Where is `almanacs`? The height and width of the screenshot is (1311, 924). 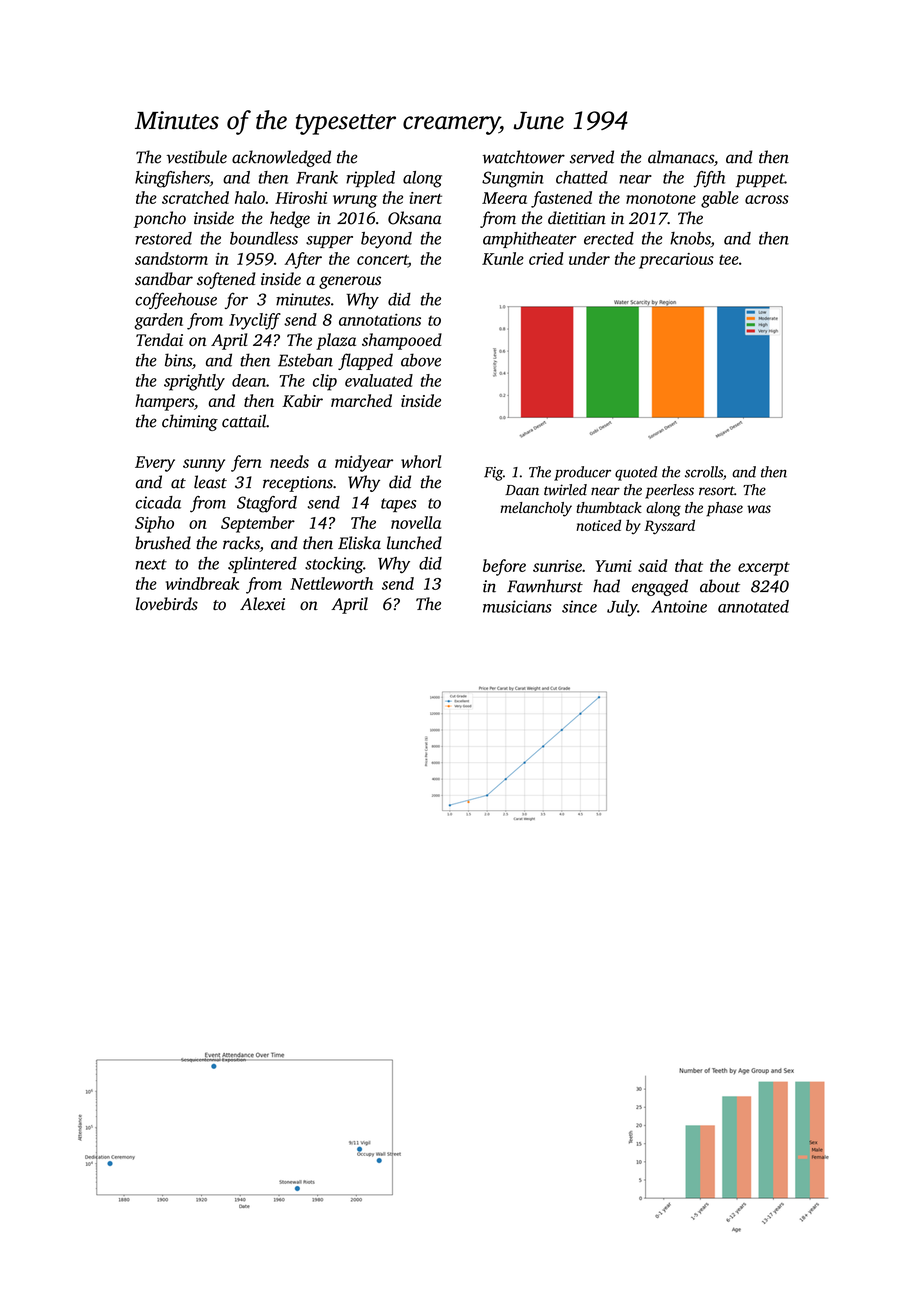
almanacs is located at coordinates (681, 157).
